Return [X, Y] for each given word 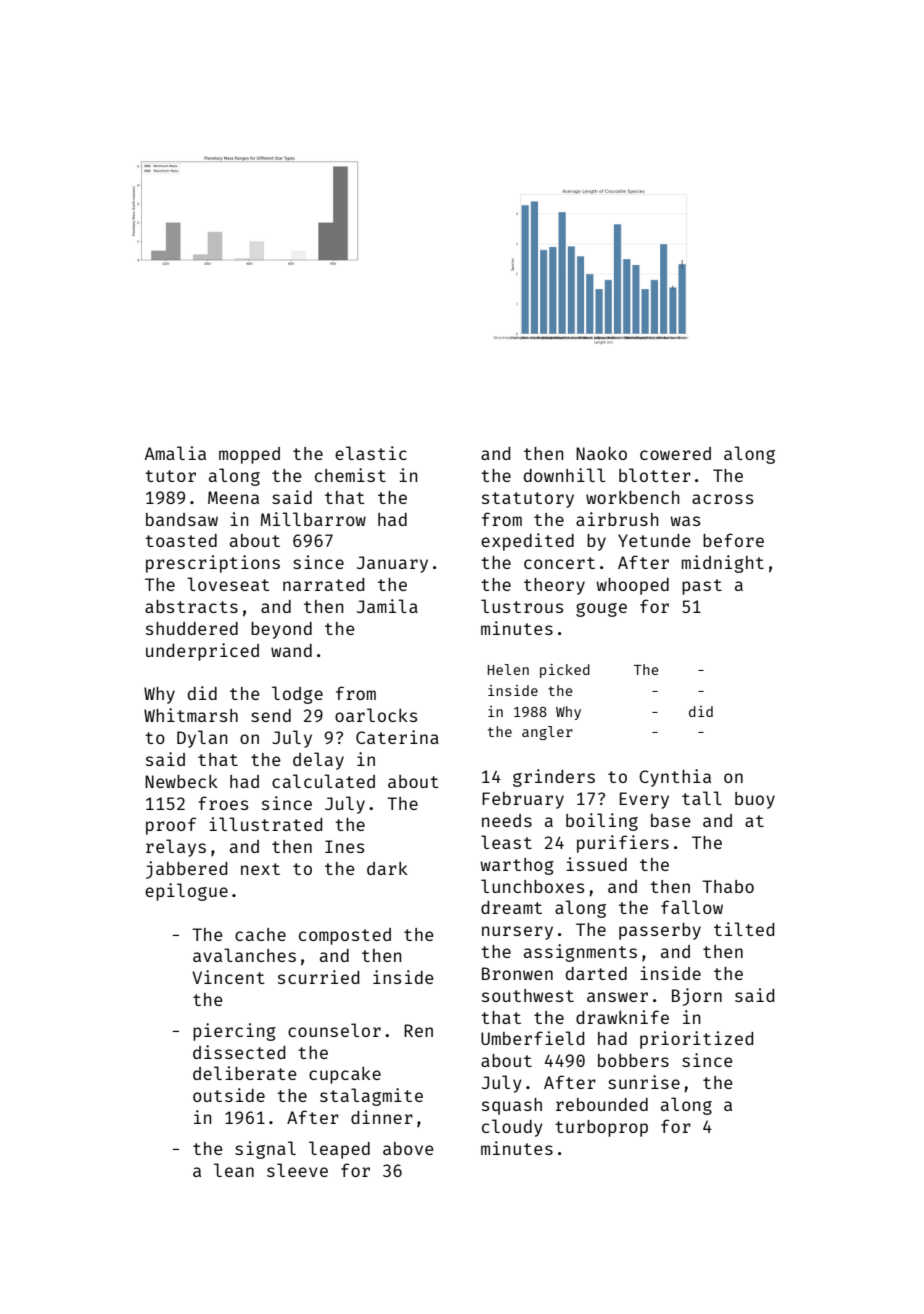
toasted [181, 540]
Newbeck [181, 781]
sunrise [644, 1082]
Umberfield [532, 1038]
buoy [755, 800]
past [702, 587]
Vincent [228, 977]
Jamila [387, 606]
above [408, 1148]
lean [234, 1170]
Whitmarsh [191, 715]
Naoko [601, 453]
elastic [371, 453]
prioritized [696, 1040]
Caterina [397, 737]
